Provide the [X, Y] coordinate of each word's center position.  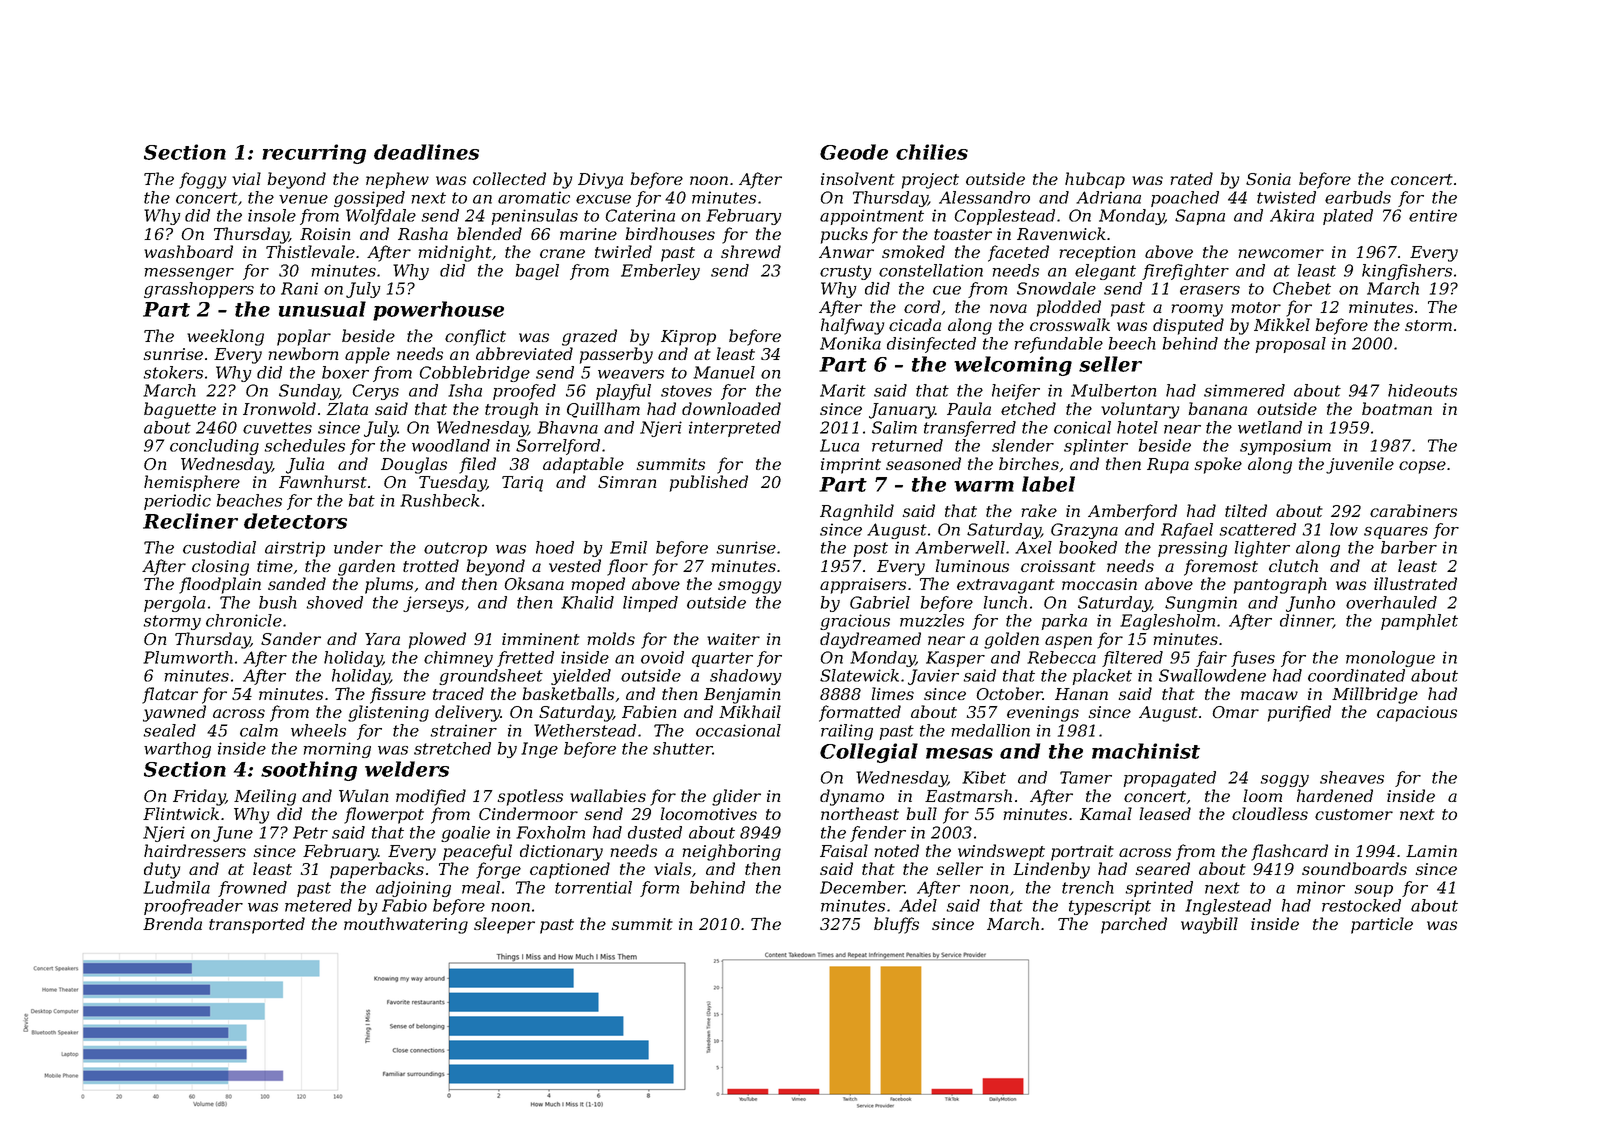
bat [362, 500]
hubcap [1095, 180]
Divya [600, 181]
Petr [310, 832]
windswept [1001, 852]
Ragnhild [857, 512]
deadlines [426, 152]
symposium [1285, 447]
